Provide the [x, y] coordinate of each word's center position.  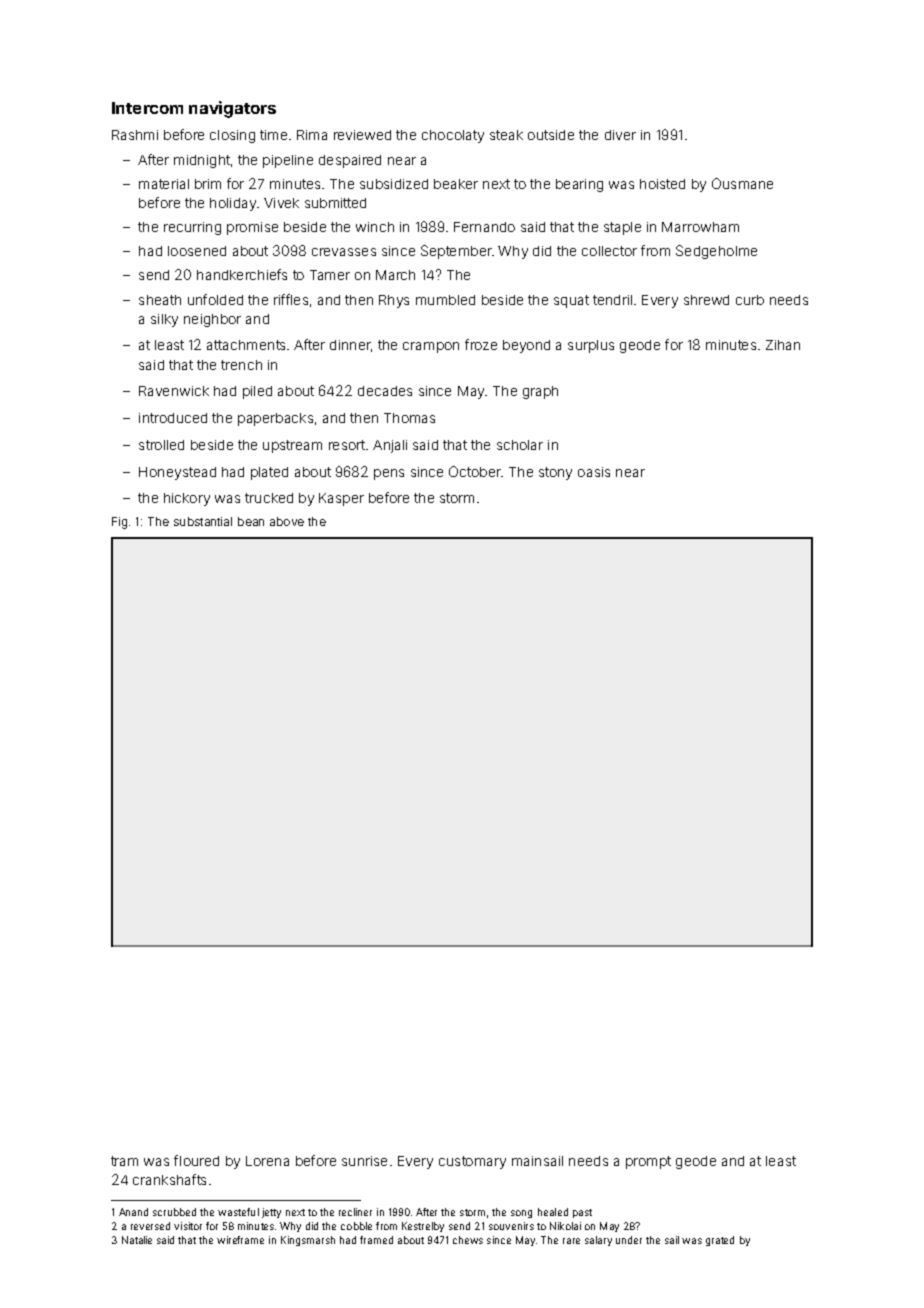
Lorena [267, 1161]
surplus [591, 346]
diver [620, 135]
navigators [232, 109]
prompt [648, 1162]
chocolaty [453, 136]
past [582, 1213]
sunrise [364, 1161]
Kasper [341, 499]
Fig [119, 523]
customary [472, 1162]
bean [251, 521]
